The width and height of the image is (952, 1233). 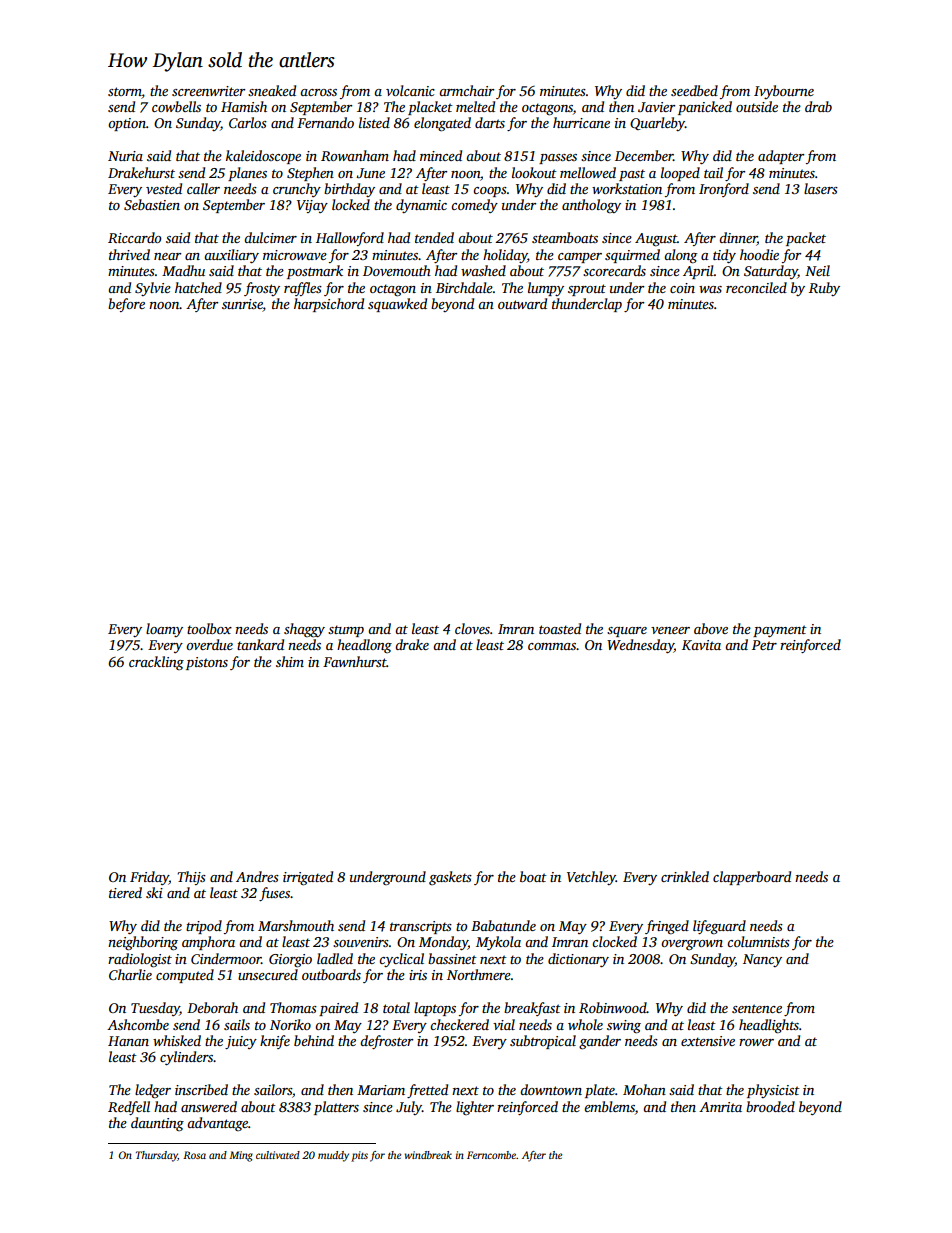 I want to click on transcripts, so click(x=421, y=927).
